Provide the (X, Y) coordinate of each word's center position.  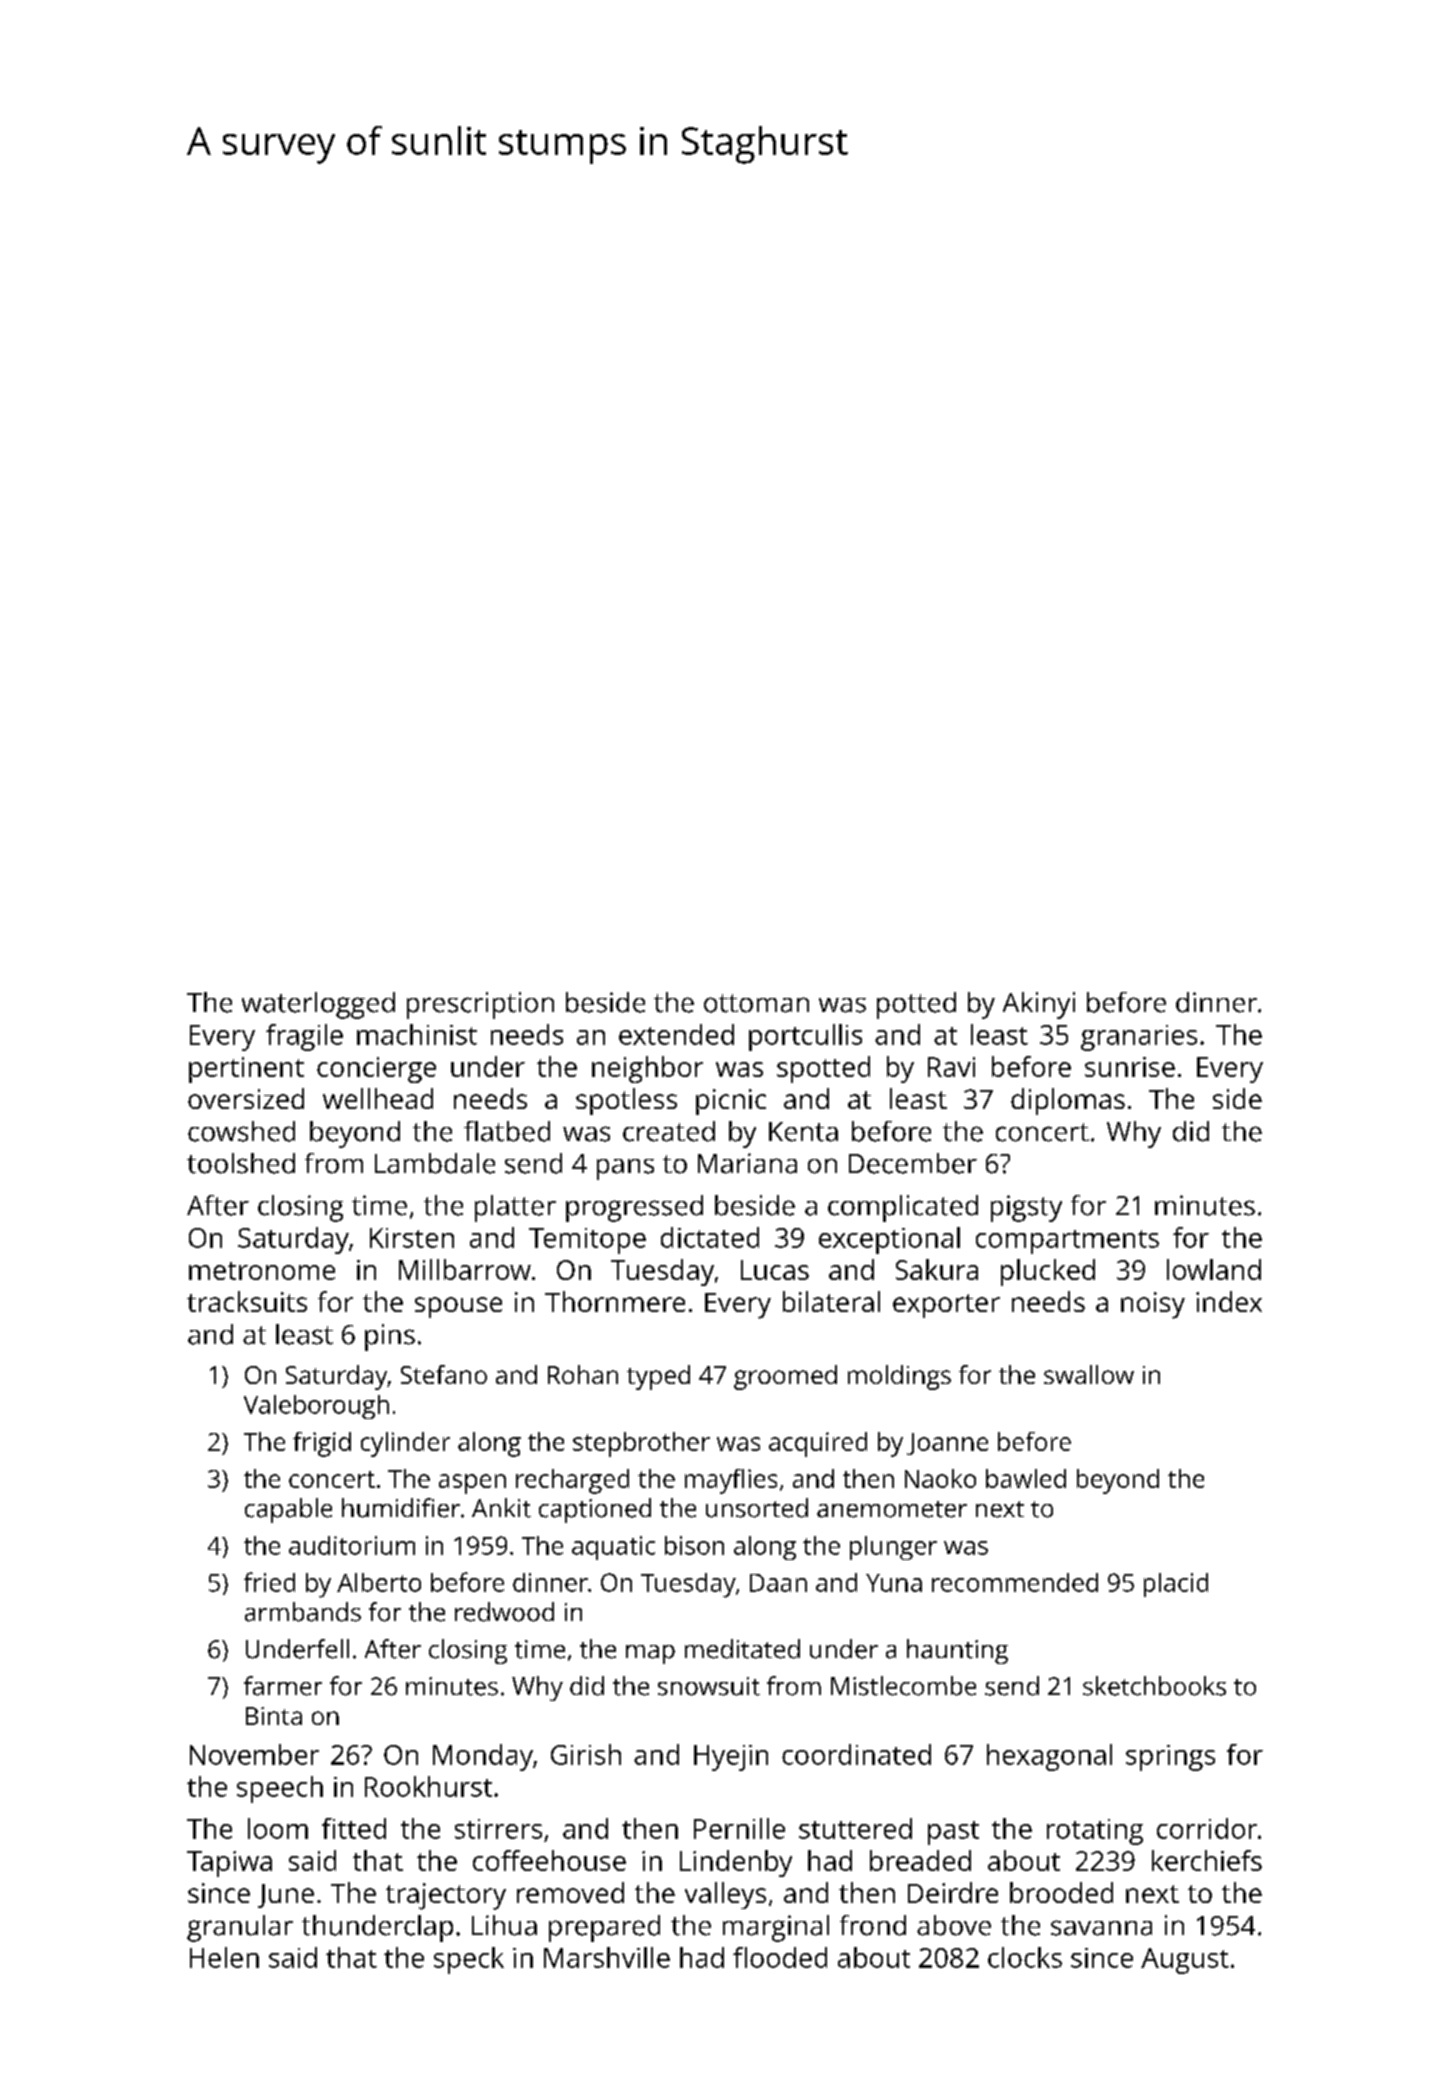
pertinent (246, 1070)
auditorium (352, 1545)
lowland (1214, 1269)
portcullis (805, 1037)
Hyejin (731, 1758)
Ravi (951, 1067)
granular (240, 1928)
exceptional (889, 1240)
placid (1176, 1585)
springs (1170, 1758)
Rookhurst (428, 1786)
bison (694, 1545)
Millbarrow (465, 1269)
